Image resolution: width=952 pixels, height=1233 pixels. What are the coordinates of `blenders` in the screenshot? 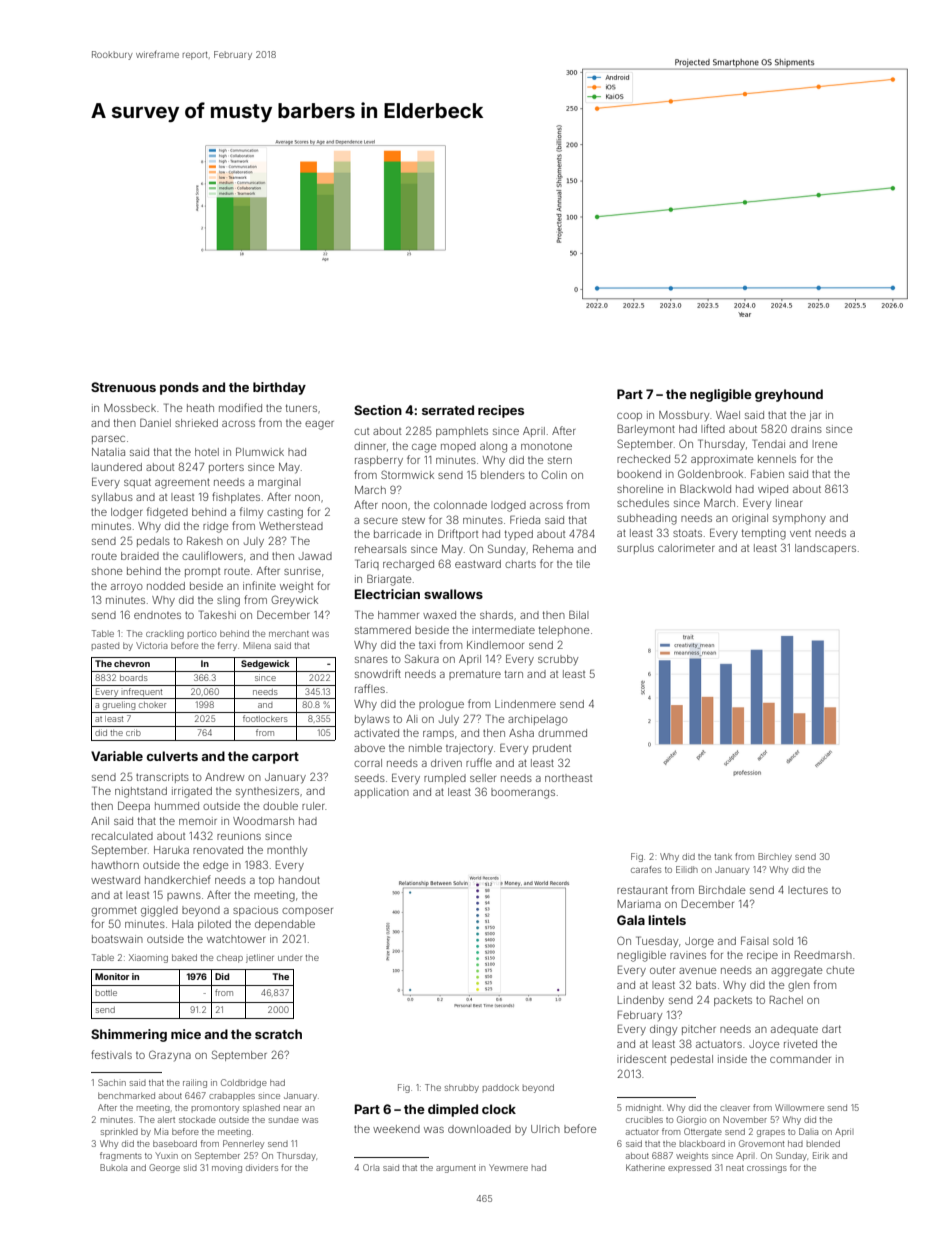 It's located at (503, 475).
